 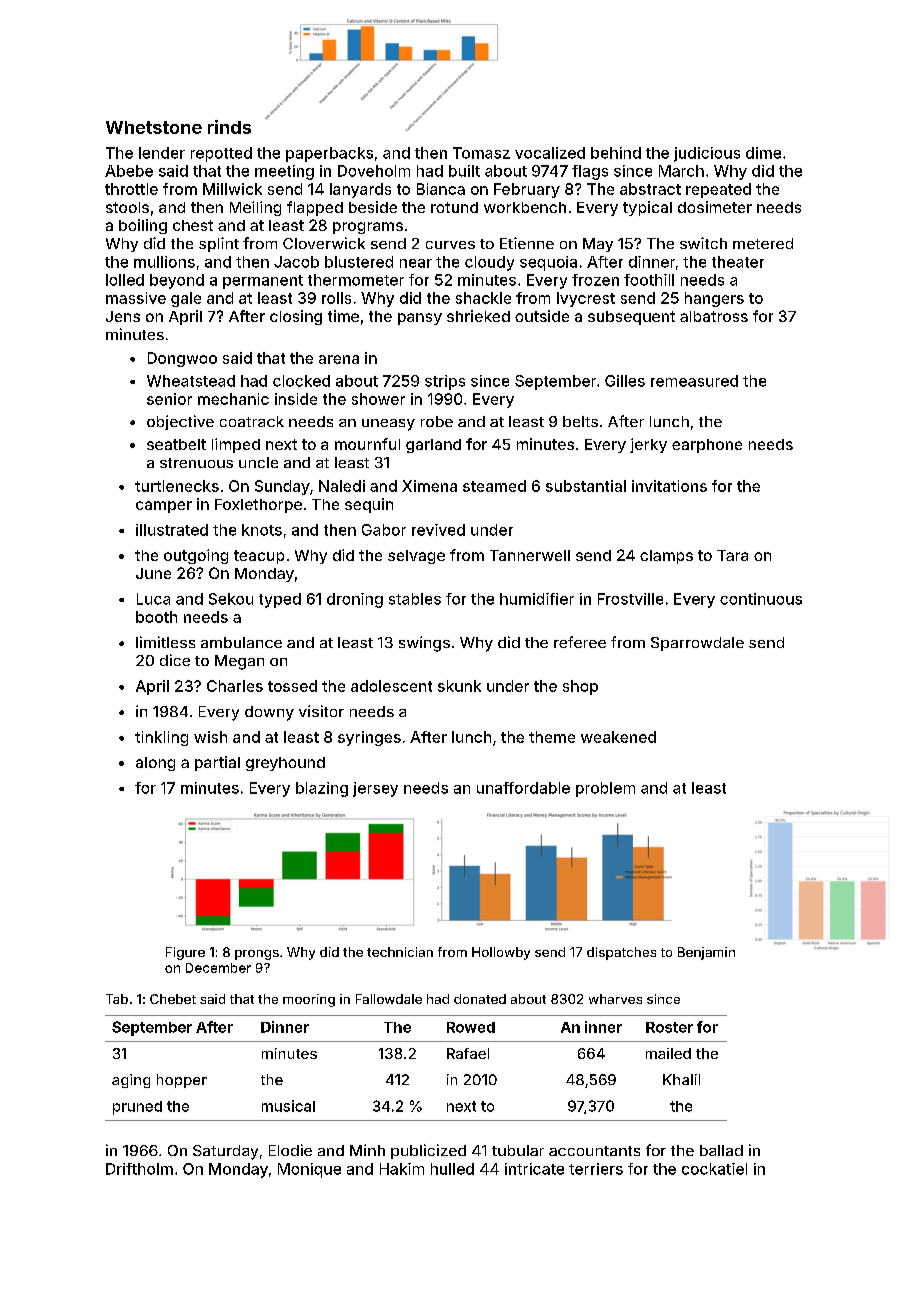 I want to click on along, so click(x=155, y=764).
